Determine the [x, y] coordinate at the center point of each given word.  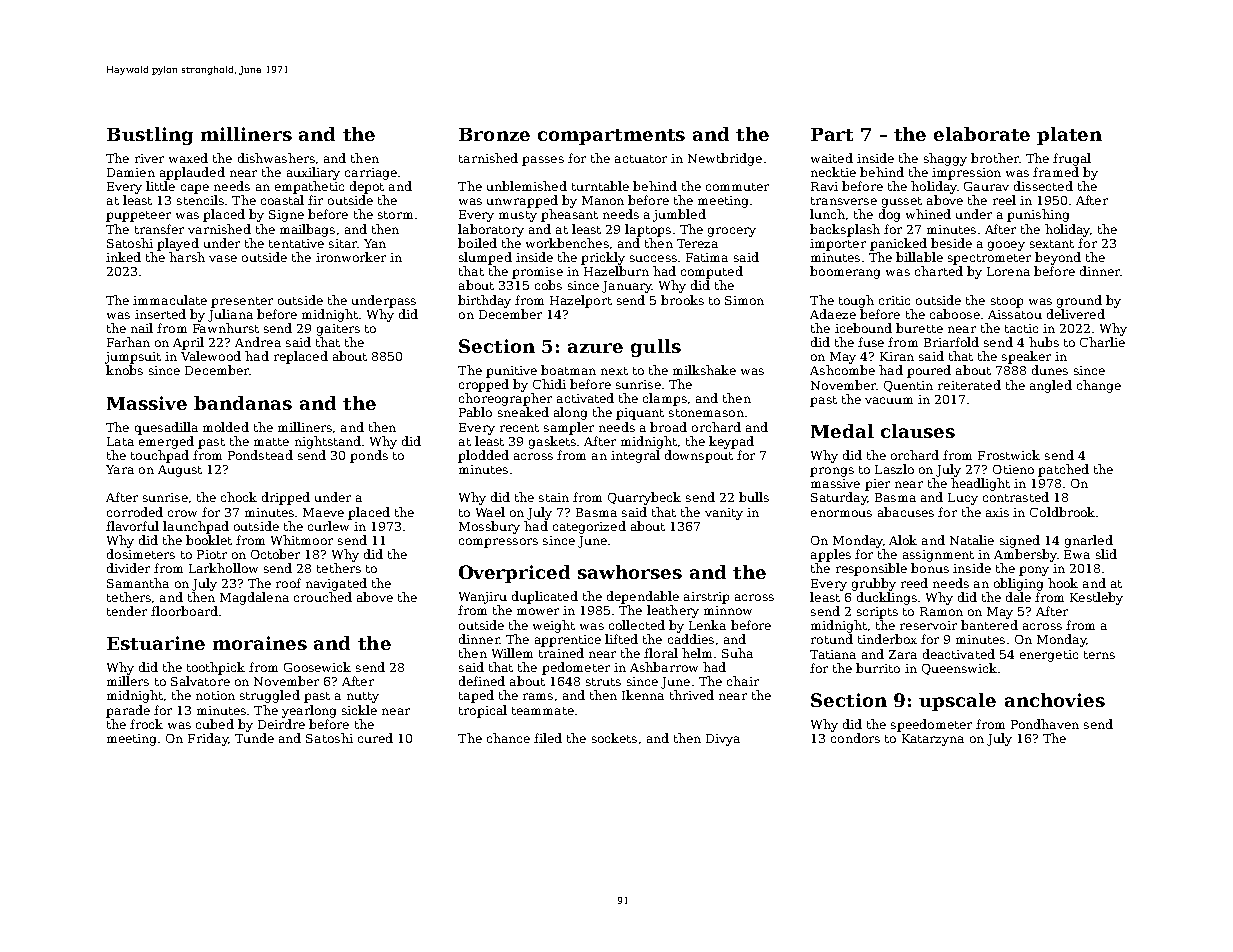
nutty [363, 697]
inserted [160, 314]
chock [239, 497]
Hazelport [581, 301]
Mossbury [489, 527]
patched [1063, 470]
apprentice [568, 641]
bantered [989, 625]
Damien [131, 172]
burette [919, 328]
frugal [1072, 159]
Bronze [494, 134]
